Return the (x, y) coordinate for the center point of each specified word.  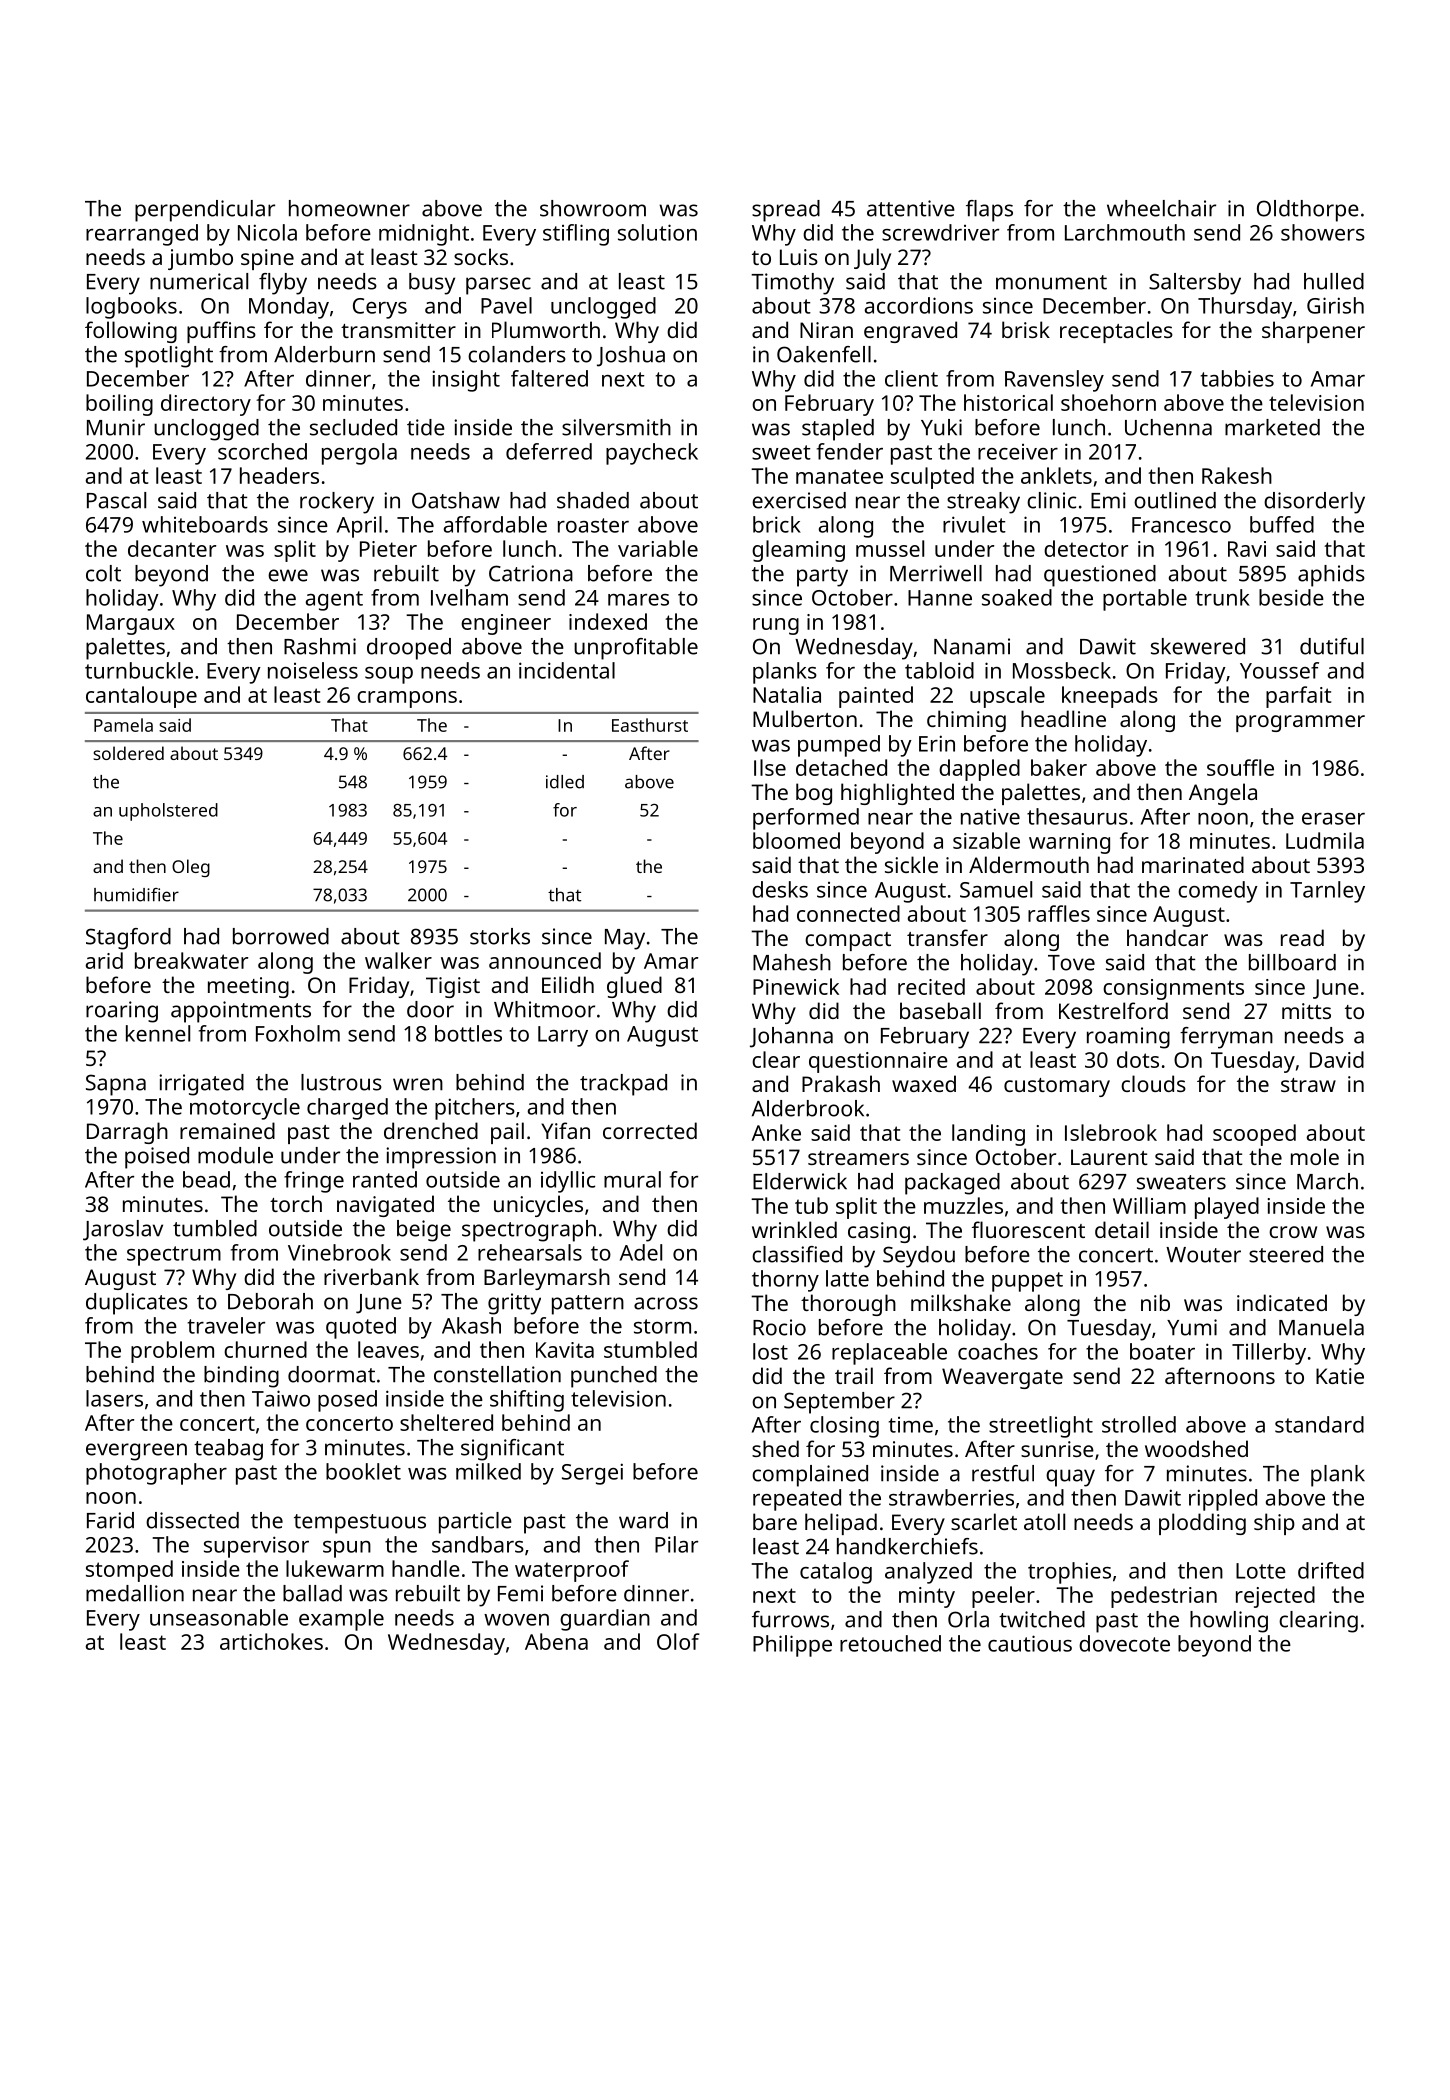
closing (844, 1427)
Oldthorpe (1308, 211)
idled (565, 782)
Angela (1223, 794)
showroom (593, 208)
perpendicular (205, 211)
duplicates (137, 1304)
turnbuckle (139, 670)
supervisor (256, 1547)
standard (1319, 1424)
